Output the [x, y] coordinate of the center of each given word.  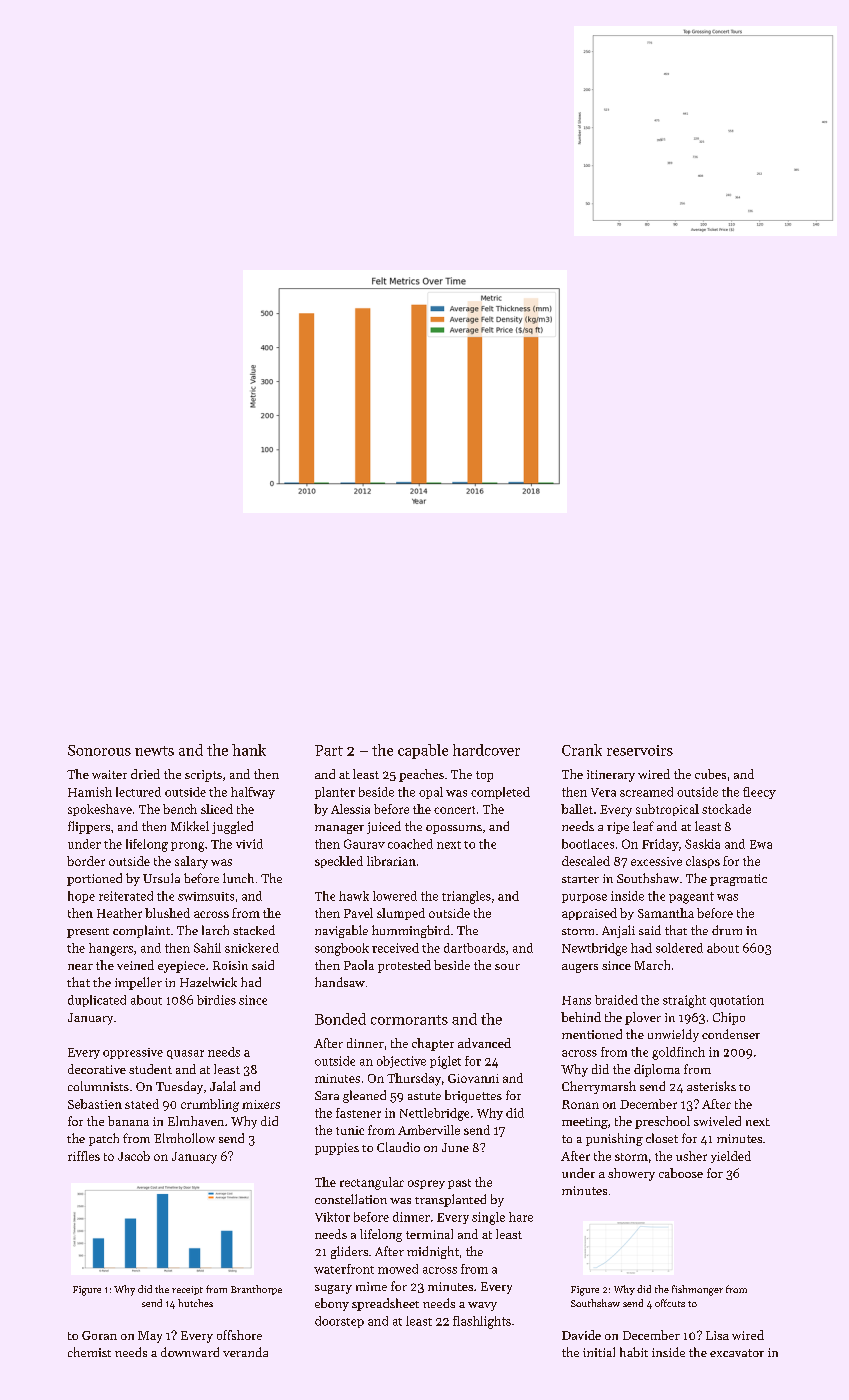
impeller [138, 983]
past [459, 1184]
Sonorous [99, 750]
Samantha [666, 913]
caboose [681, 1173]
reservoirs [640, 750]
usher [691, 1156]
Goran [99, 1335]
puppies [337, 1149]
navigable [341, 931]
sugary [333, 1289]
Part [329, 750]
